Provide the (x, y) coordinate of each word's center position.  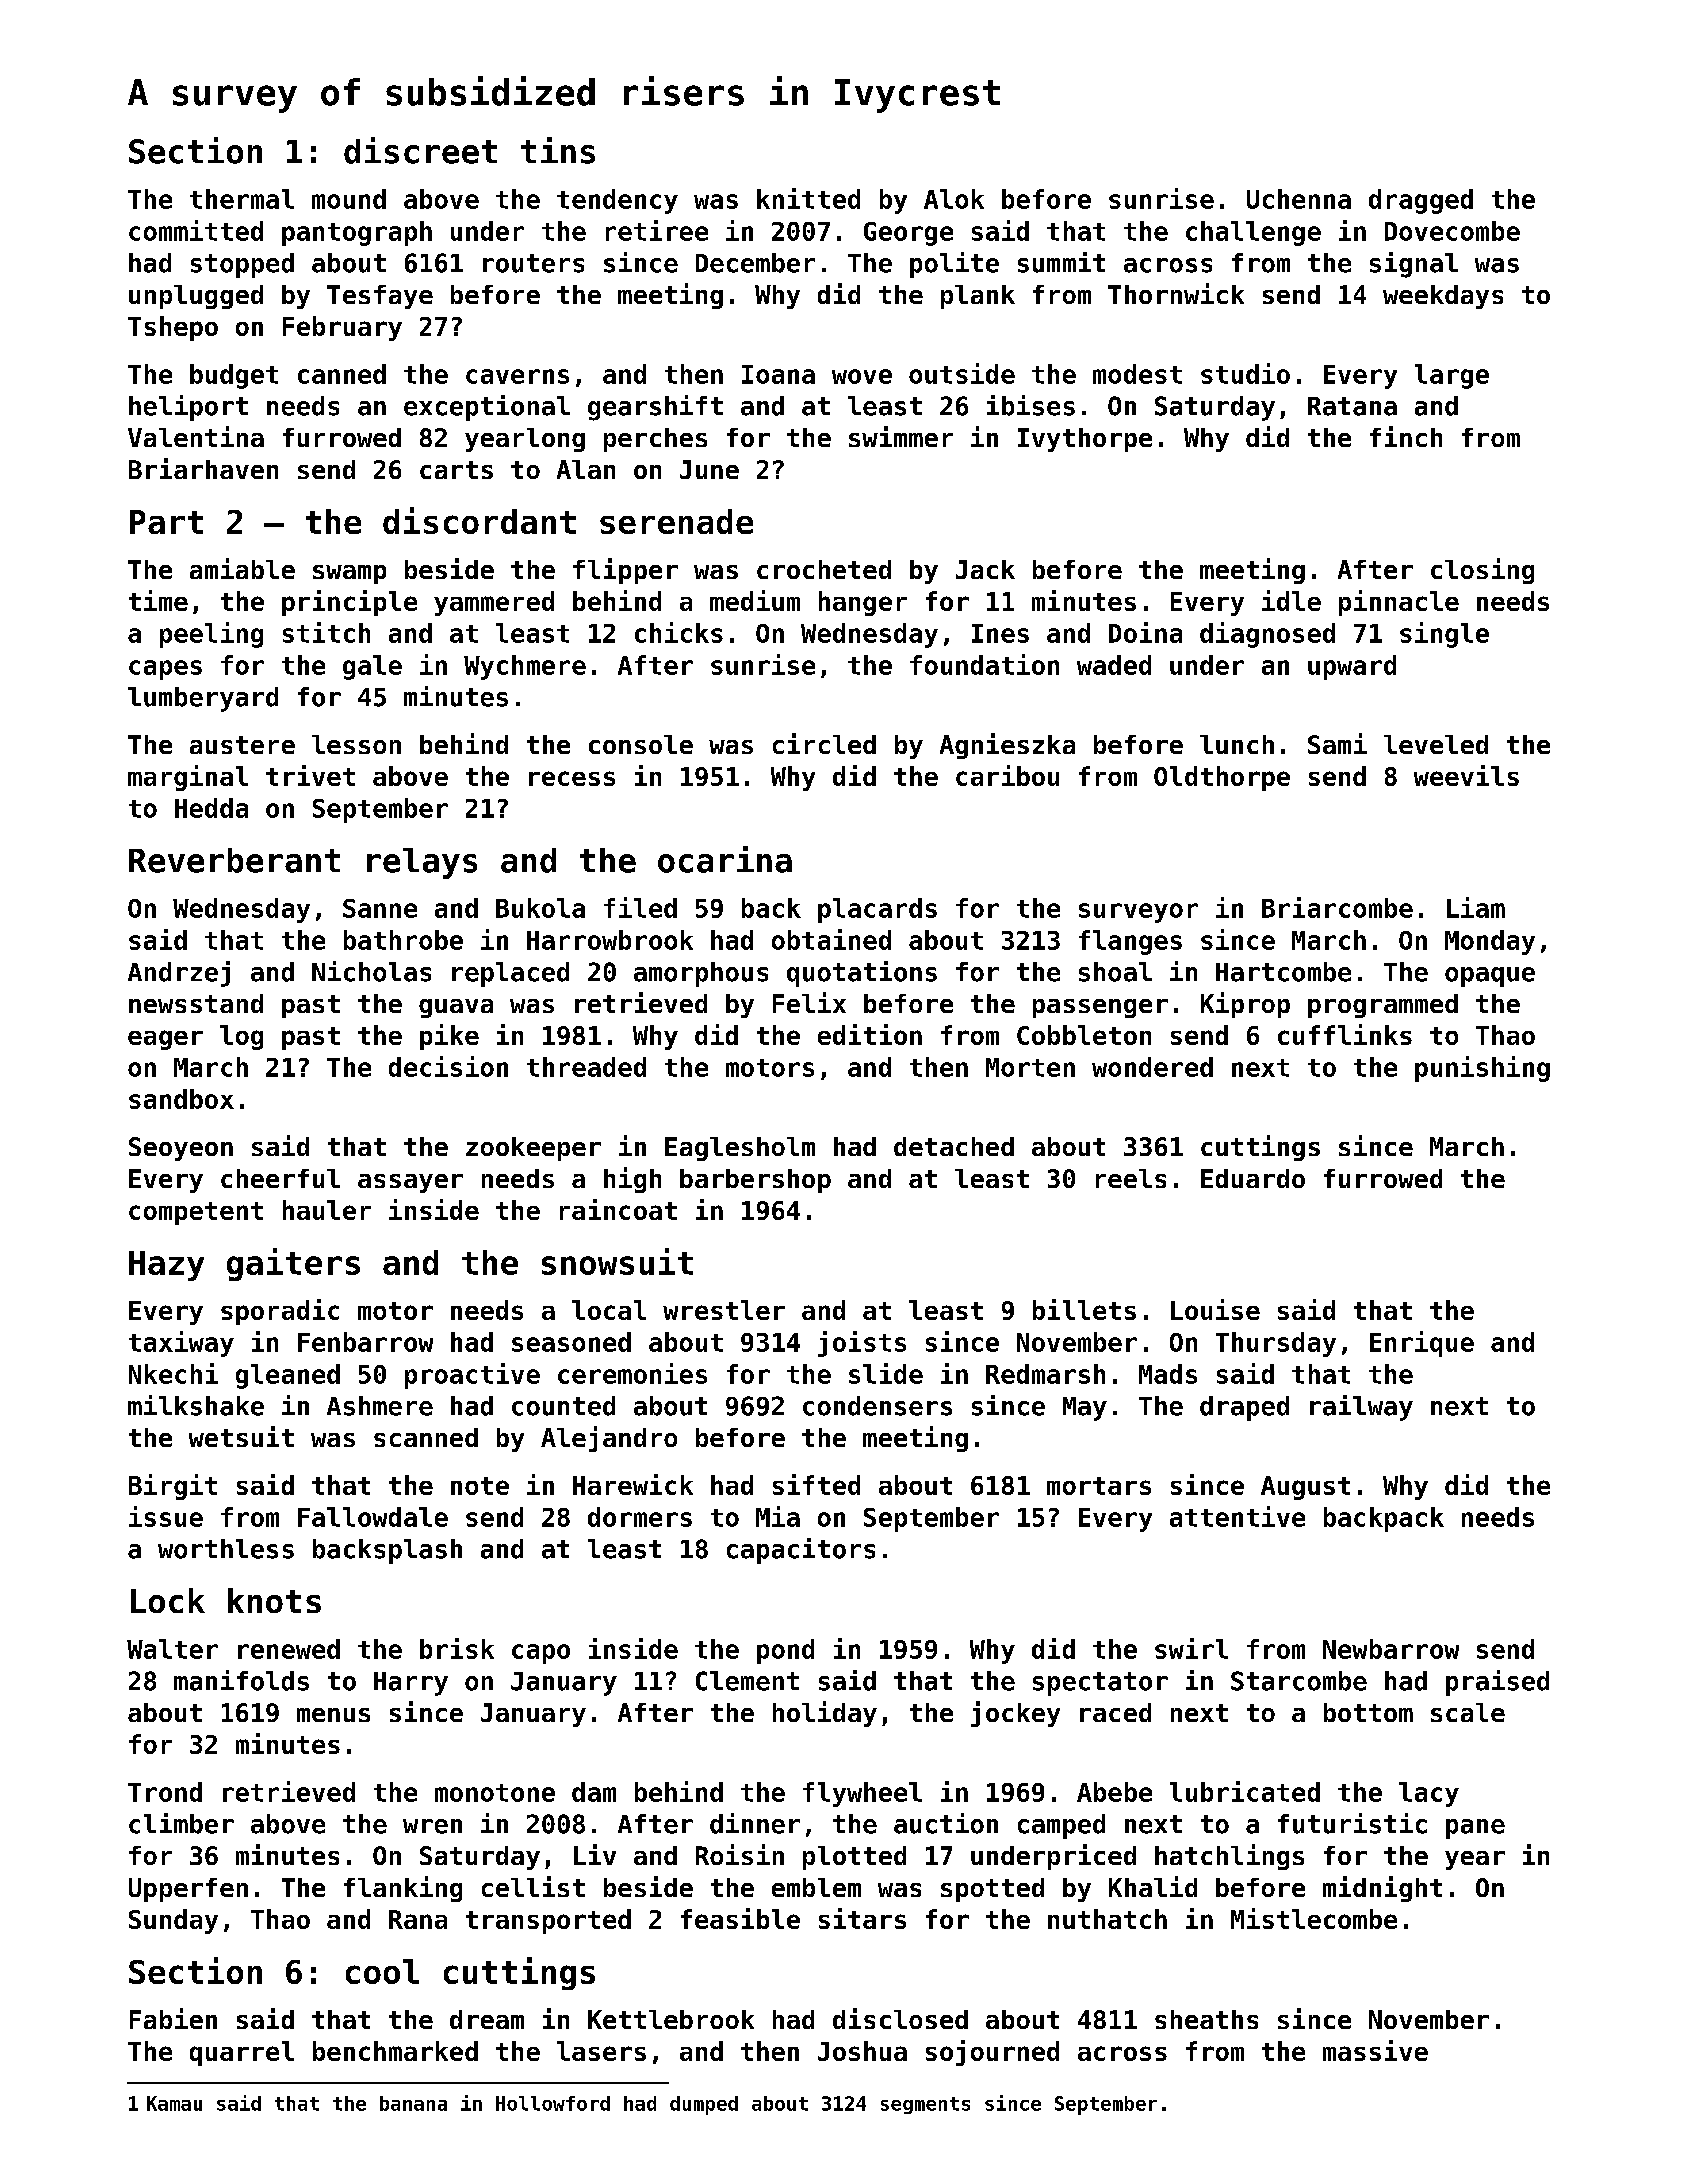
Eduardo (1253, 1178)
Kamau (174, 2103)
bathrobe (403, 940)
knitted (808, 198)
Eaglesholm (740, 1149)
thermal (242, 199)
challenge (1253, 233)
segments (925, 2105)
